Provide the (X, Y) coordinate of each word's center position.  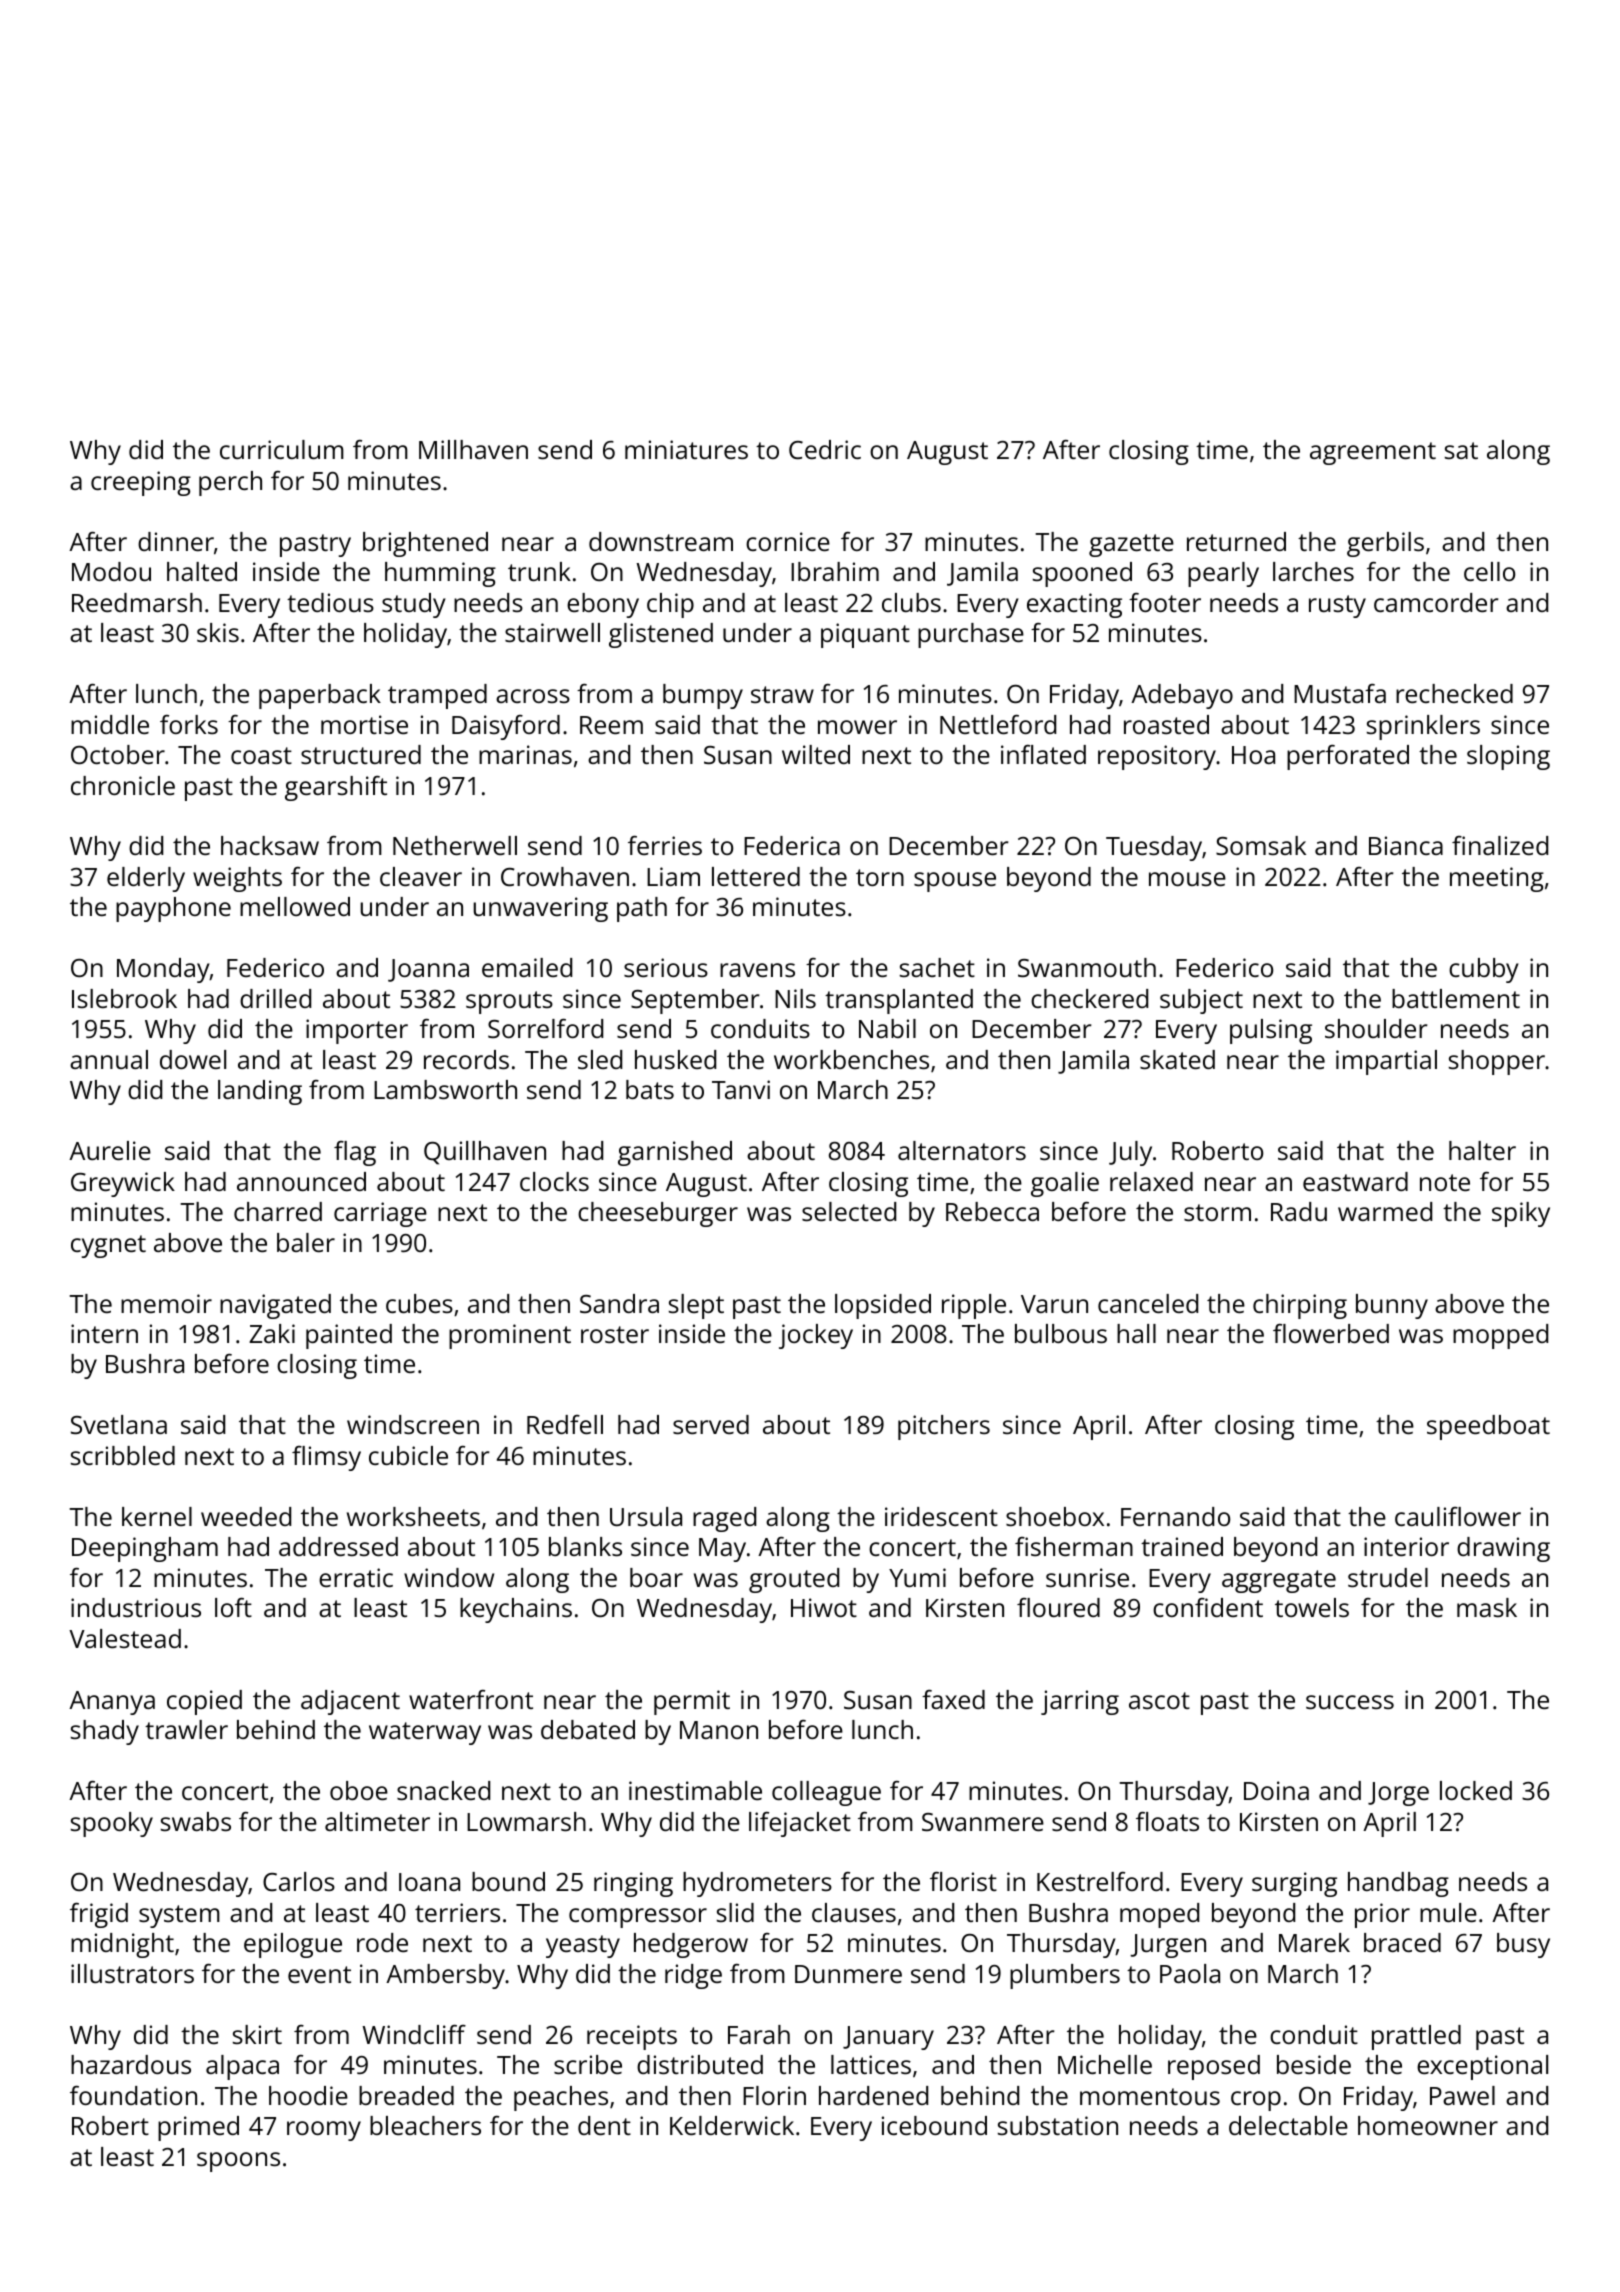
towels (1312, 1607)
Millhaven (473, 449)
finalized (1500, 845)
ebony (603, 605)
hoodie (308, 2095)
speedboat (1488, 1427)
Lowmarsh (526, 1821)
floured (1058, 1607)
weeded (246, 1516)
